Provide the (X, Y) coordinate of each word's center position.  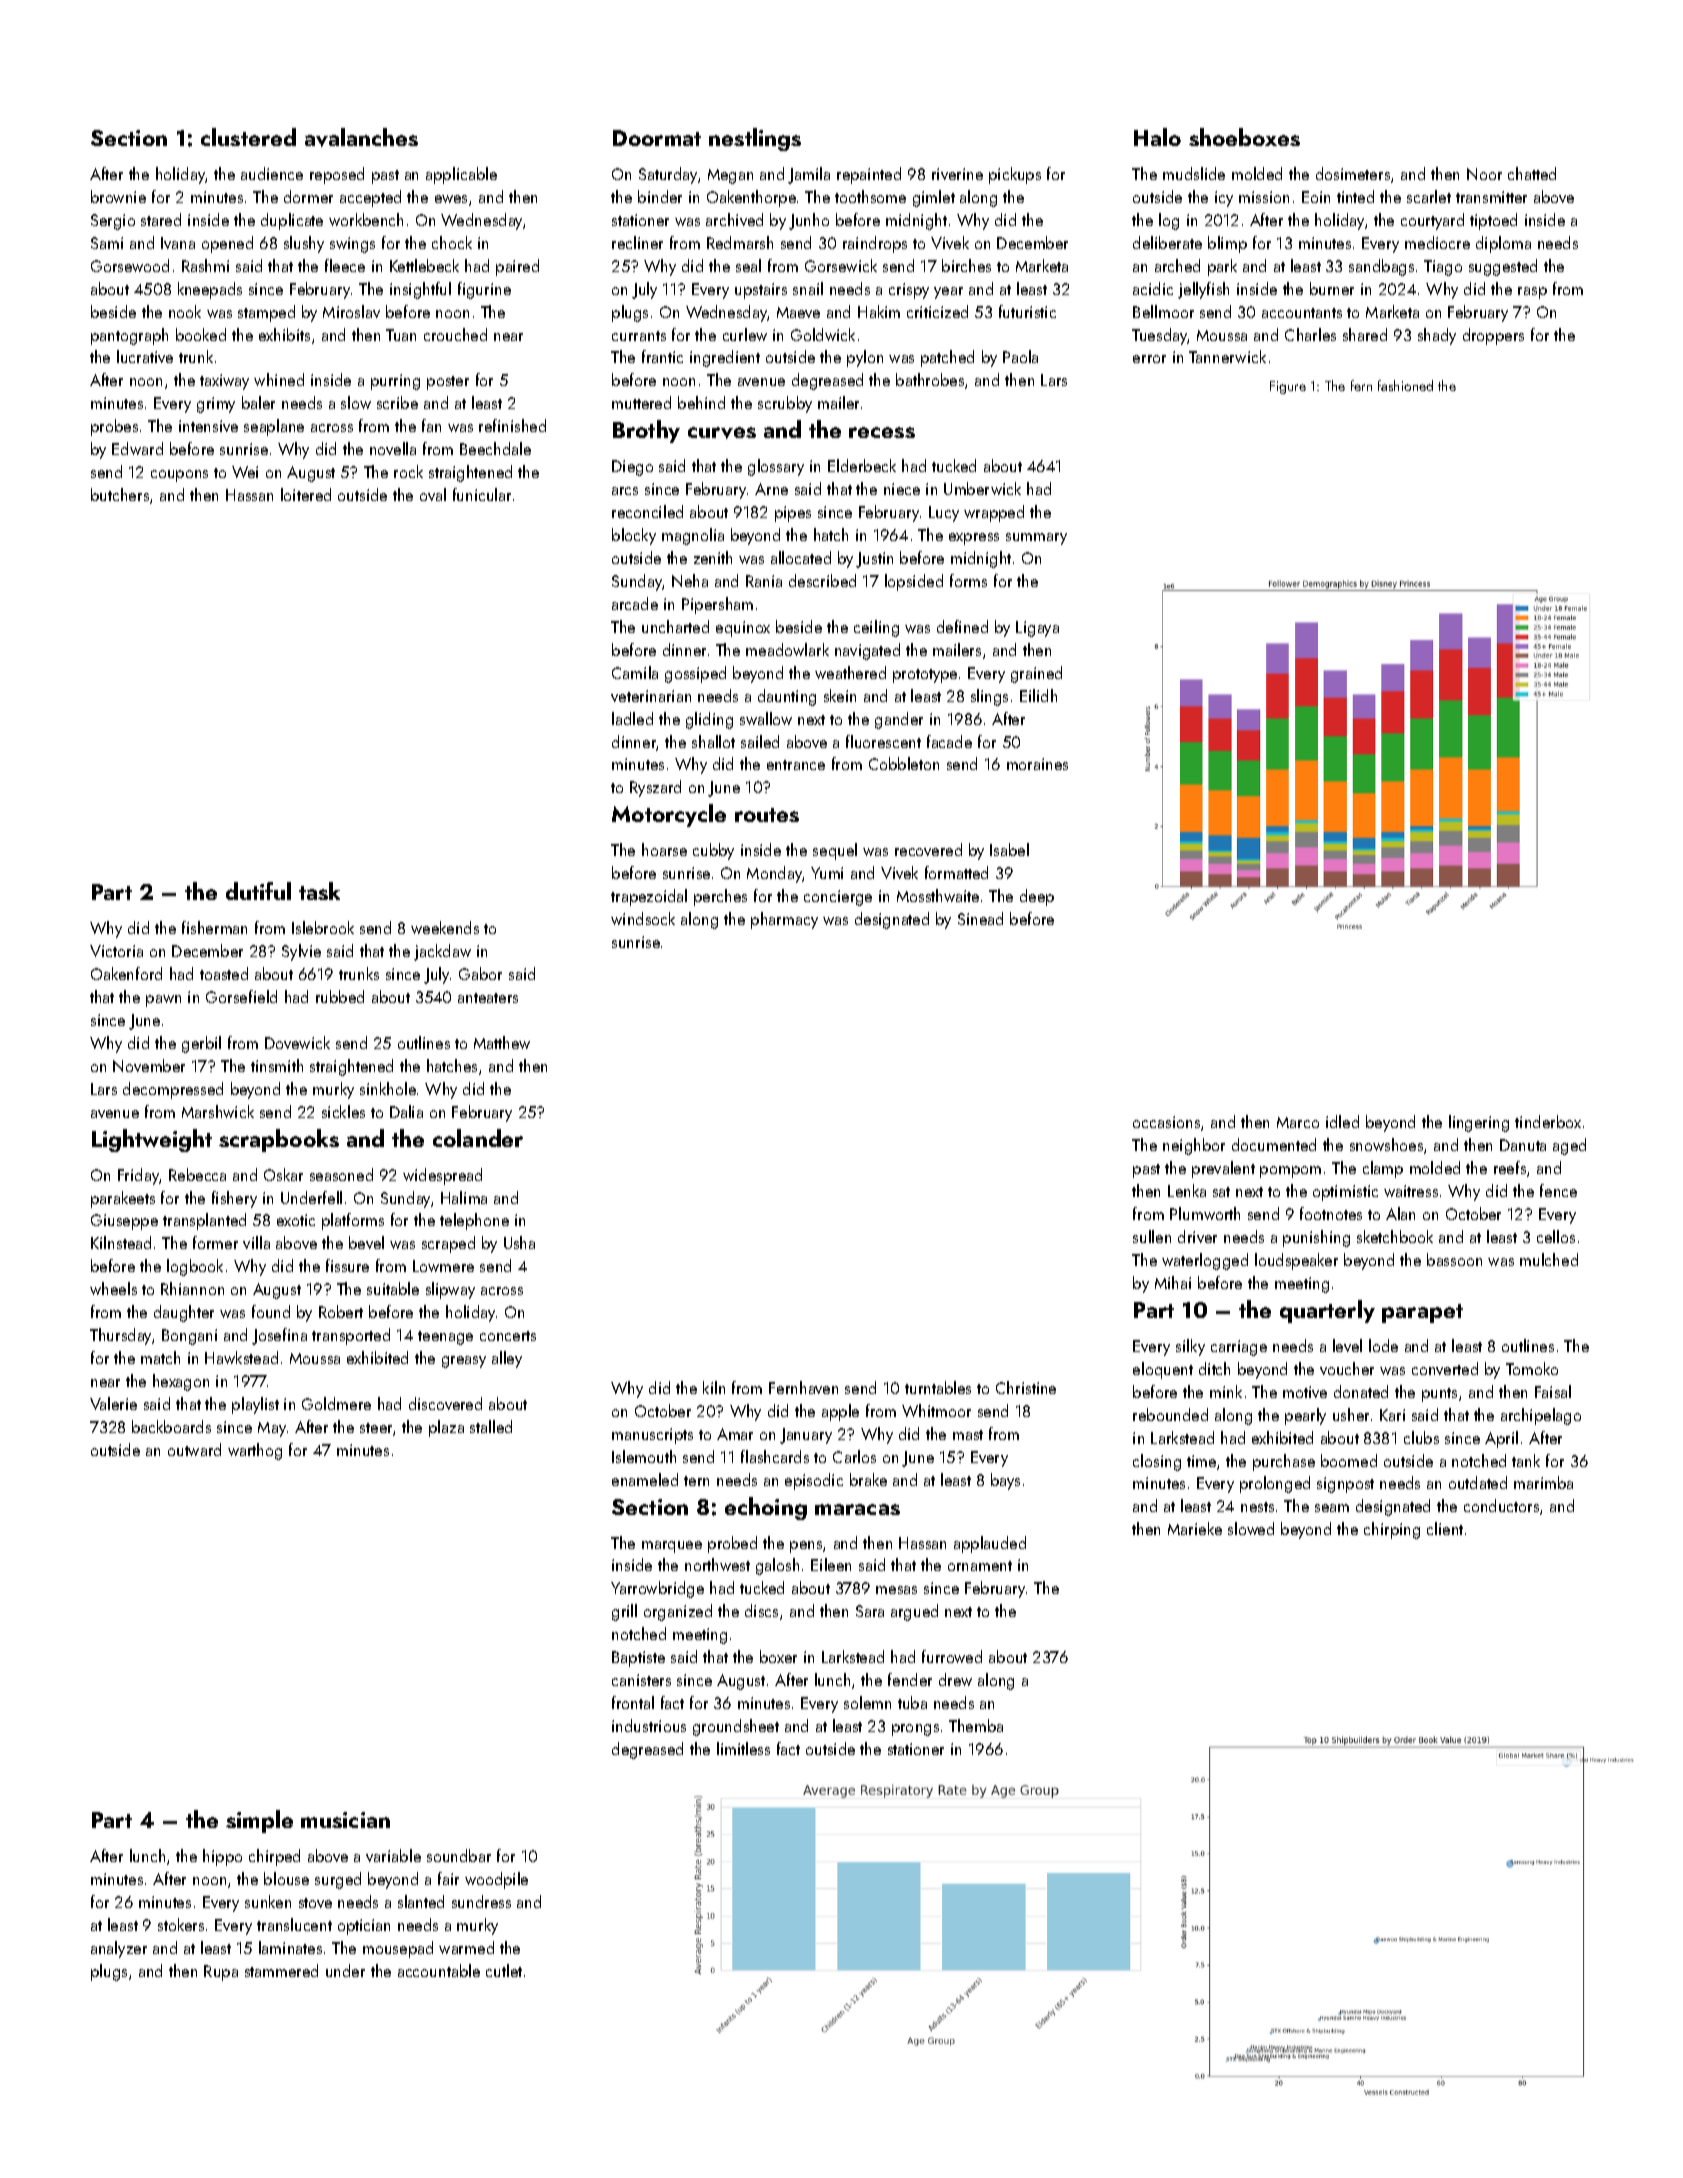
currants (639, 336)
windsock (643, 918)
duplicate (292, 221)
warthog (255, 1451)
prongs (915, 1730)
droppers (1493, 336)
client (1445, 1528)
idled (1342, 1121)
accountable (439, 1970)
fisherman (214, 927)
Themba (976, 1725)
